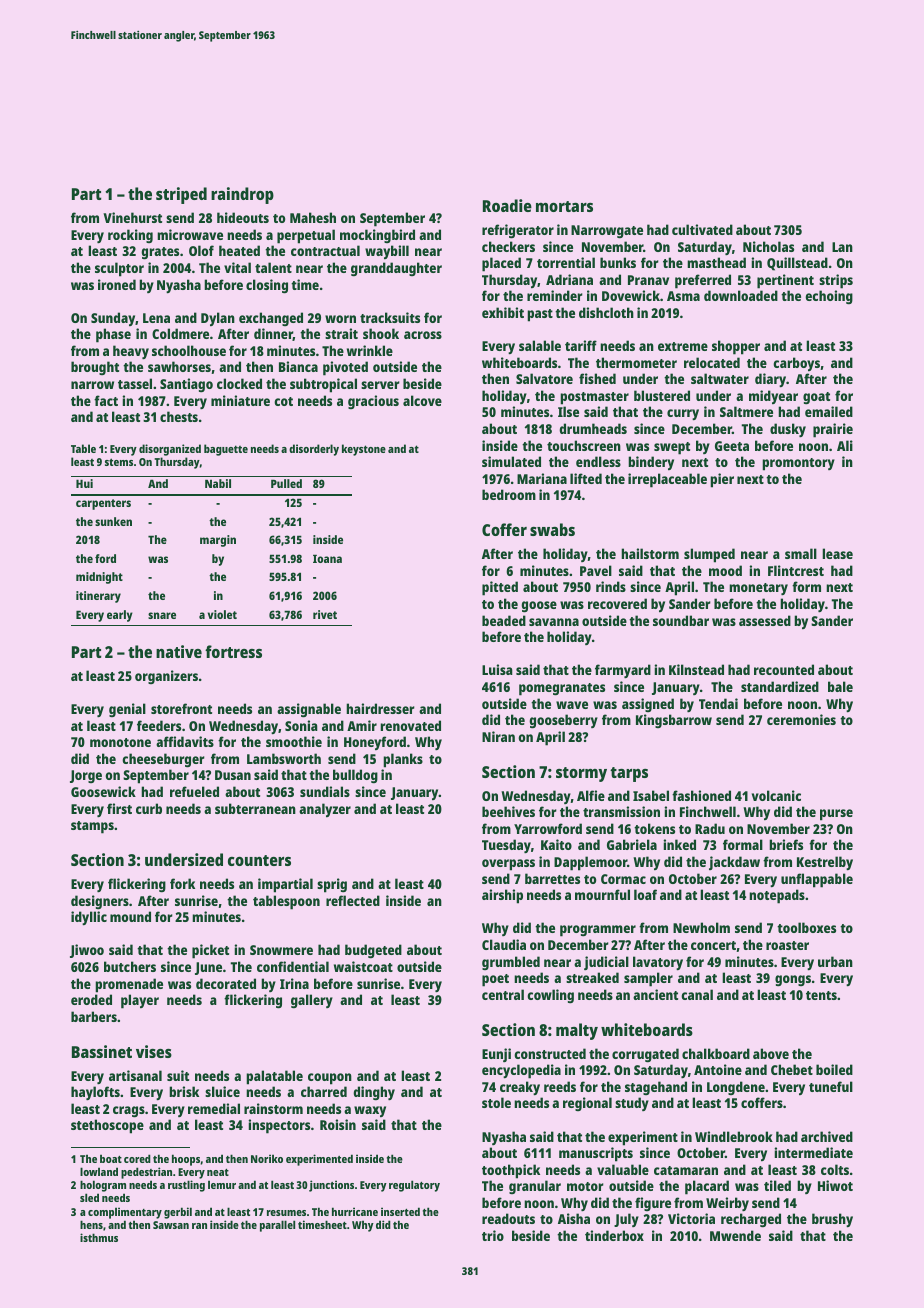 Image resolution: width=924 pixels, height=1308 pixels. Describe the element at coordinates (493, 1235) in the document. I see `trio` at that location.
